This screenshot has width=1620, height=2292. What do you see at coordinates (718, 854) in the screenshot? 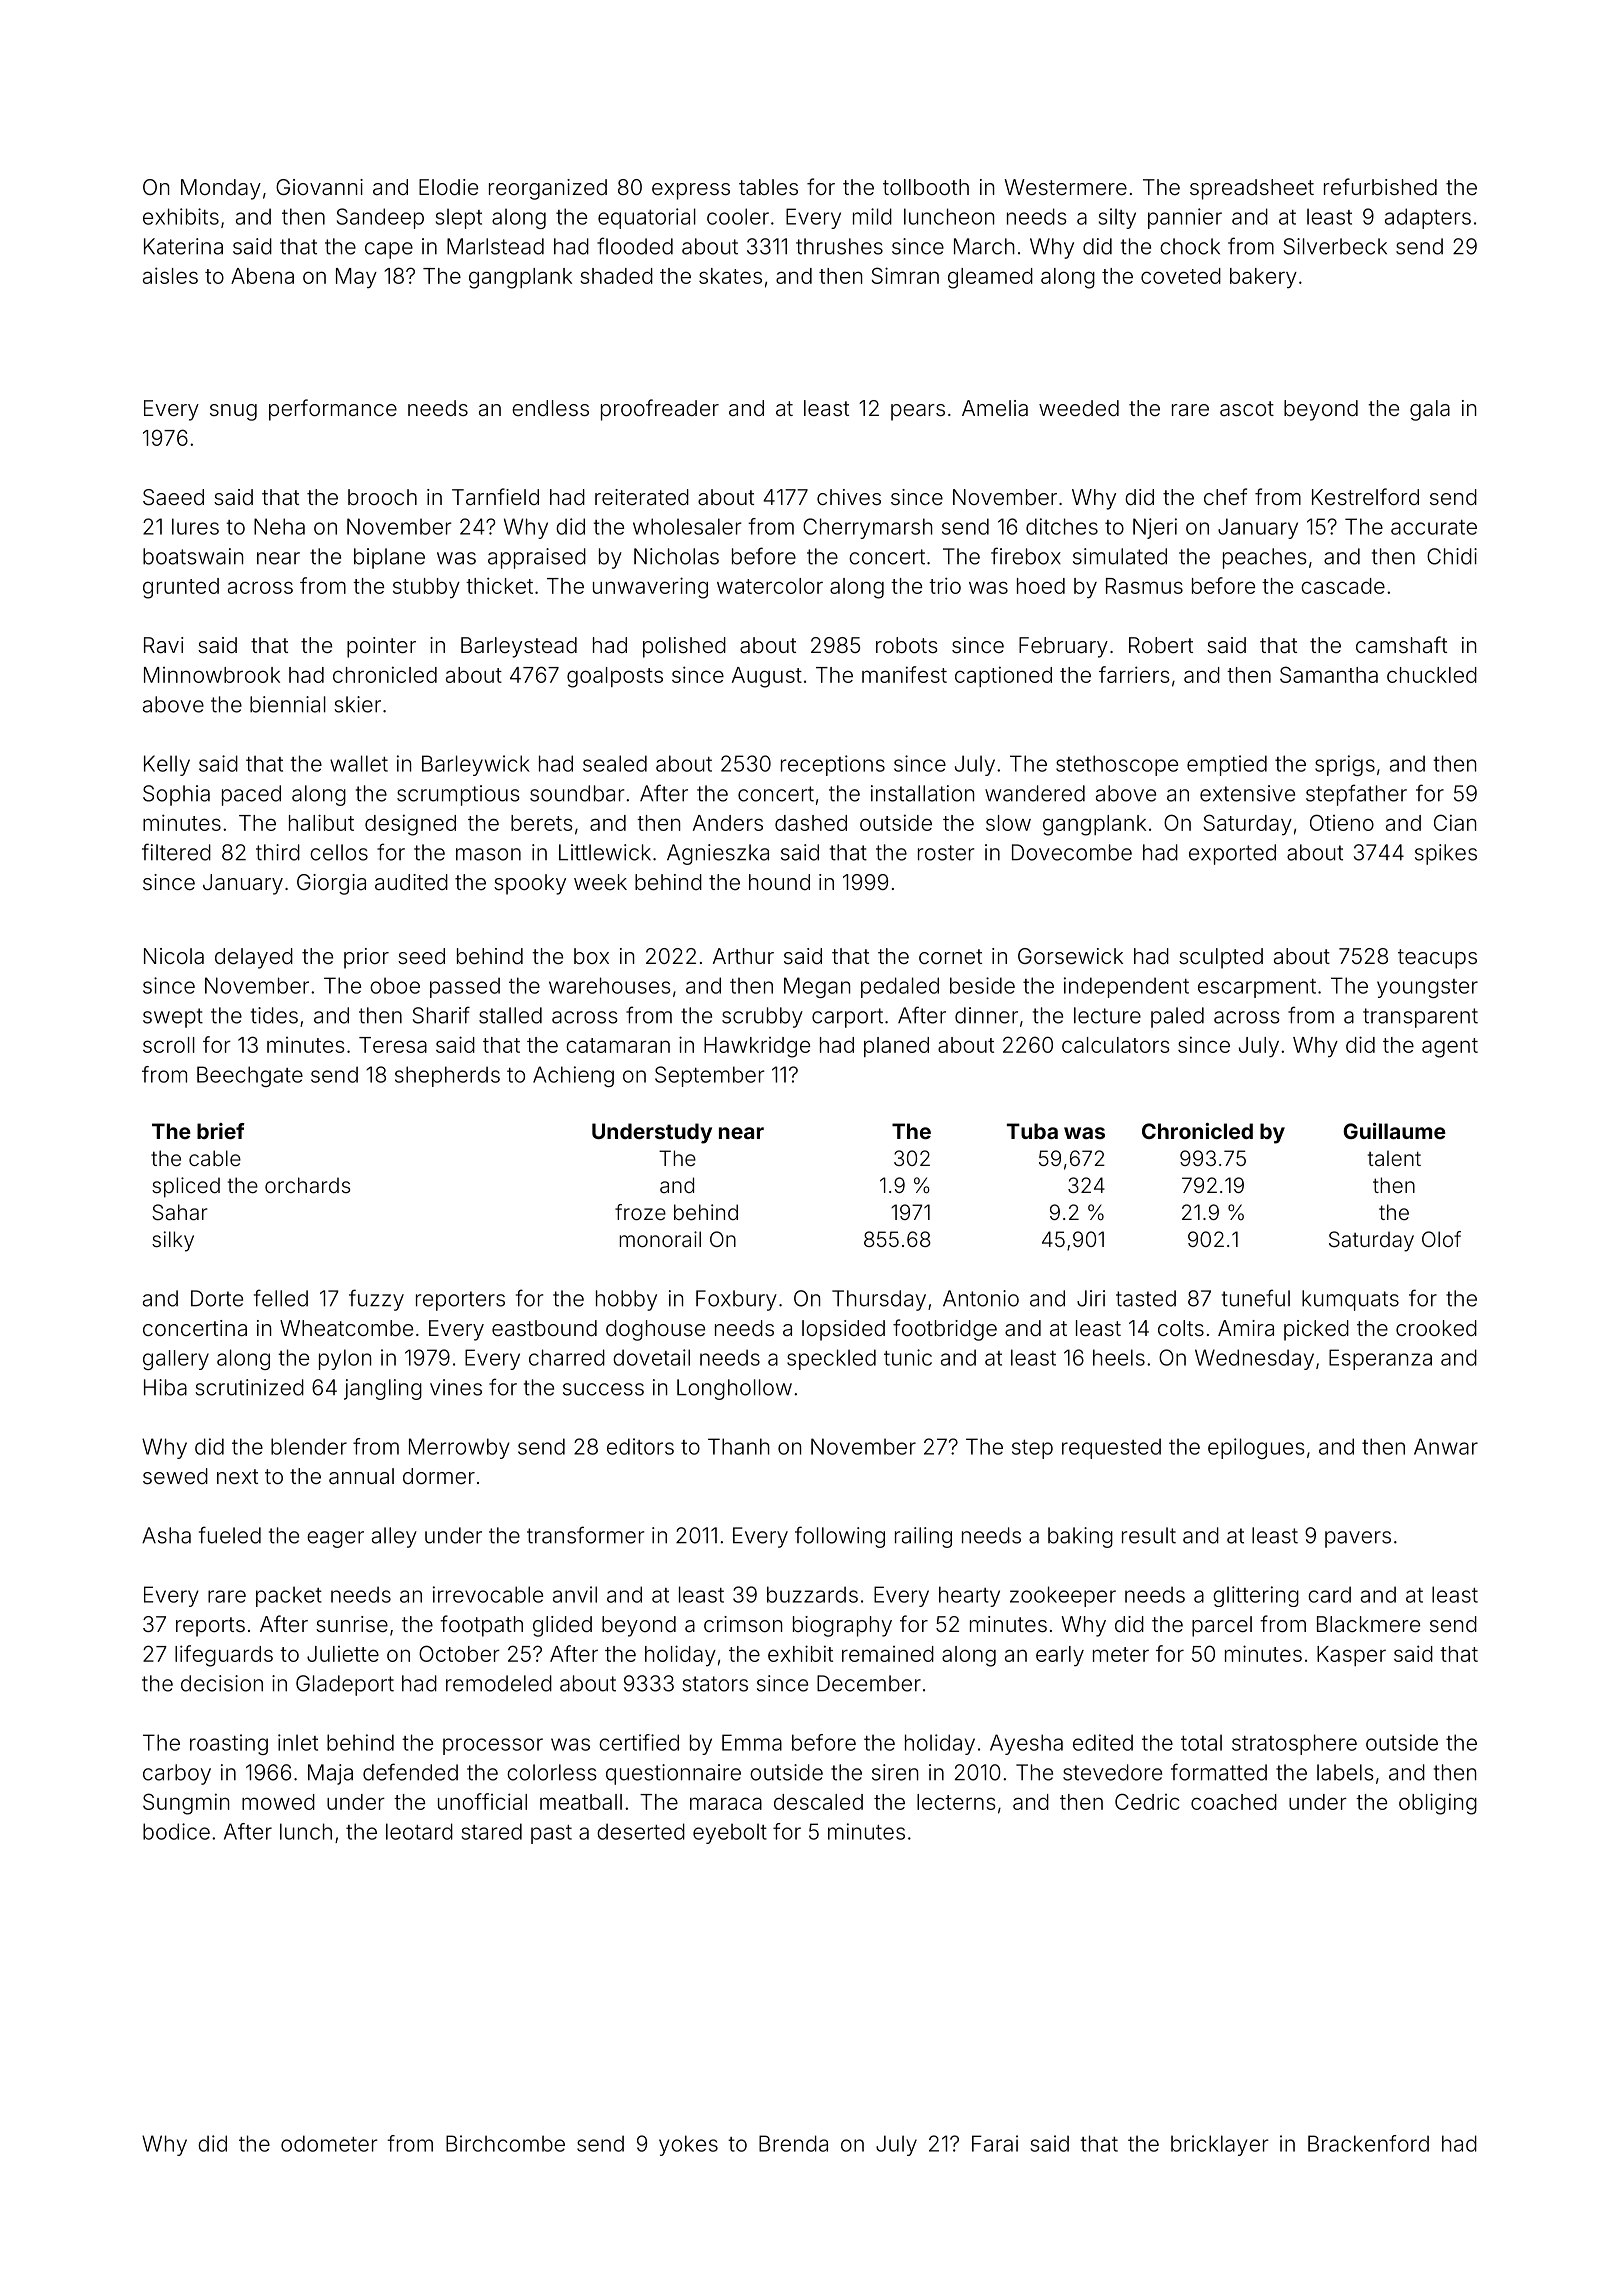
I see `Agnieszka` at bounding box center [718, 854].
